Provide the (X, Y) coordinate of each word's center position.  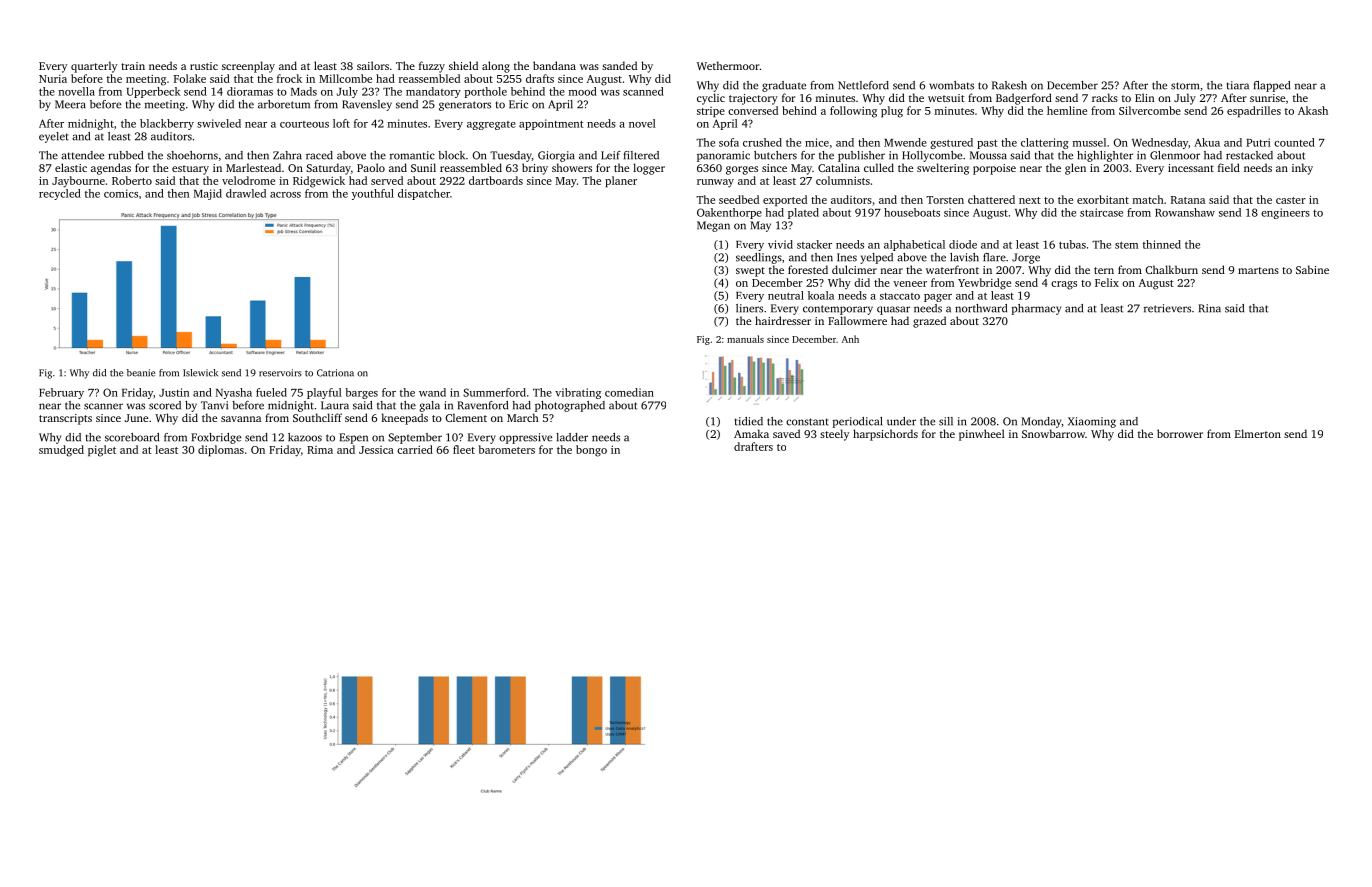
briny (535, 169)
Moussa (988, 155)
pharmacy (1036, 309)
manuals (745, 339)
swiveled (219, 123)
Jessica (376, 450)
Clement (466, 417)
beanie (141, 373)
